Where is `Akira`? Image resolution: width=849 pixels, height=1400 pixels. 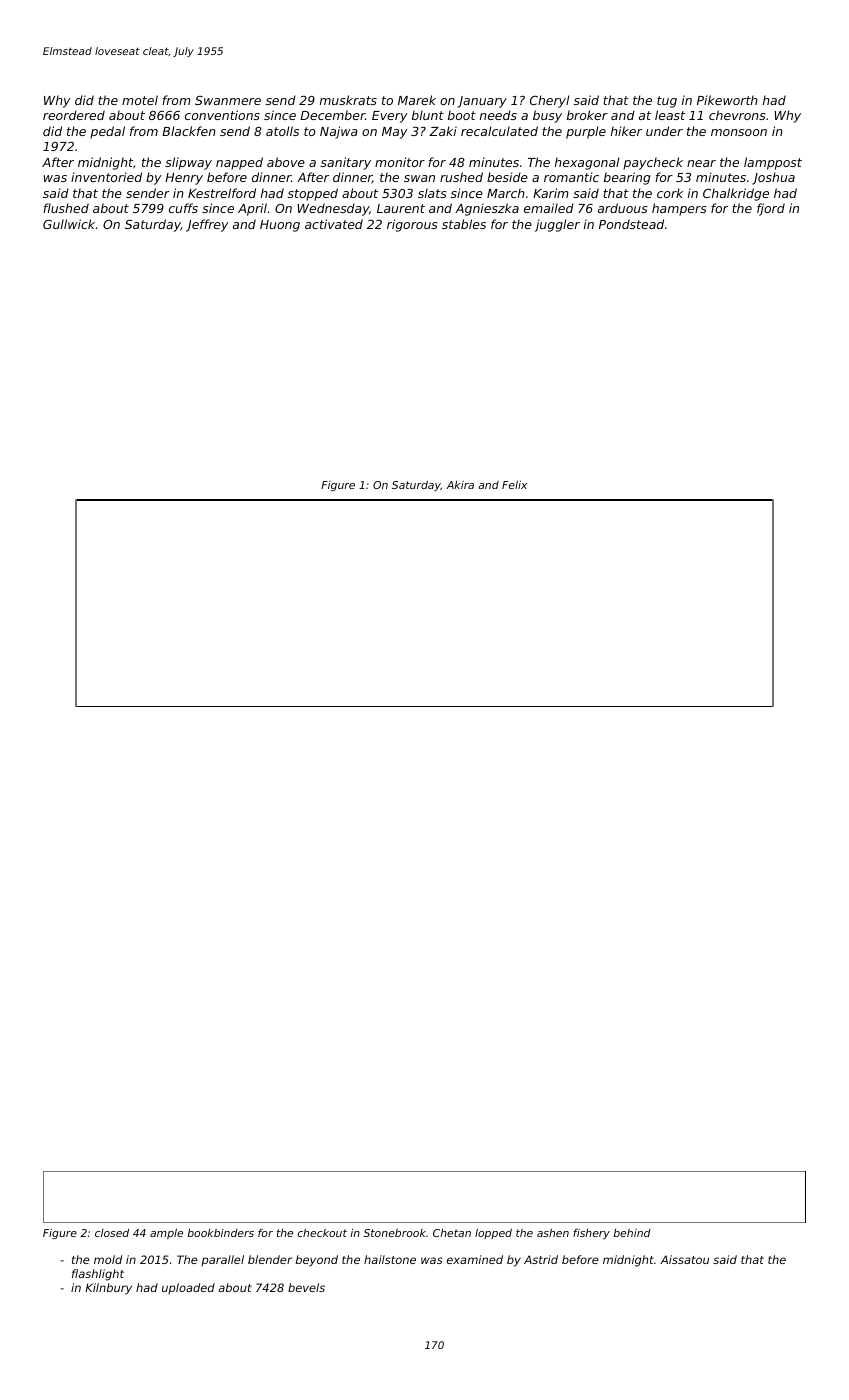
Akira is located at coordinates (460, 485).
